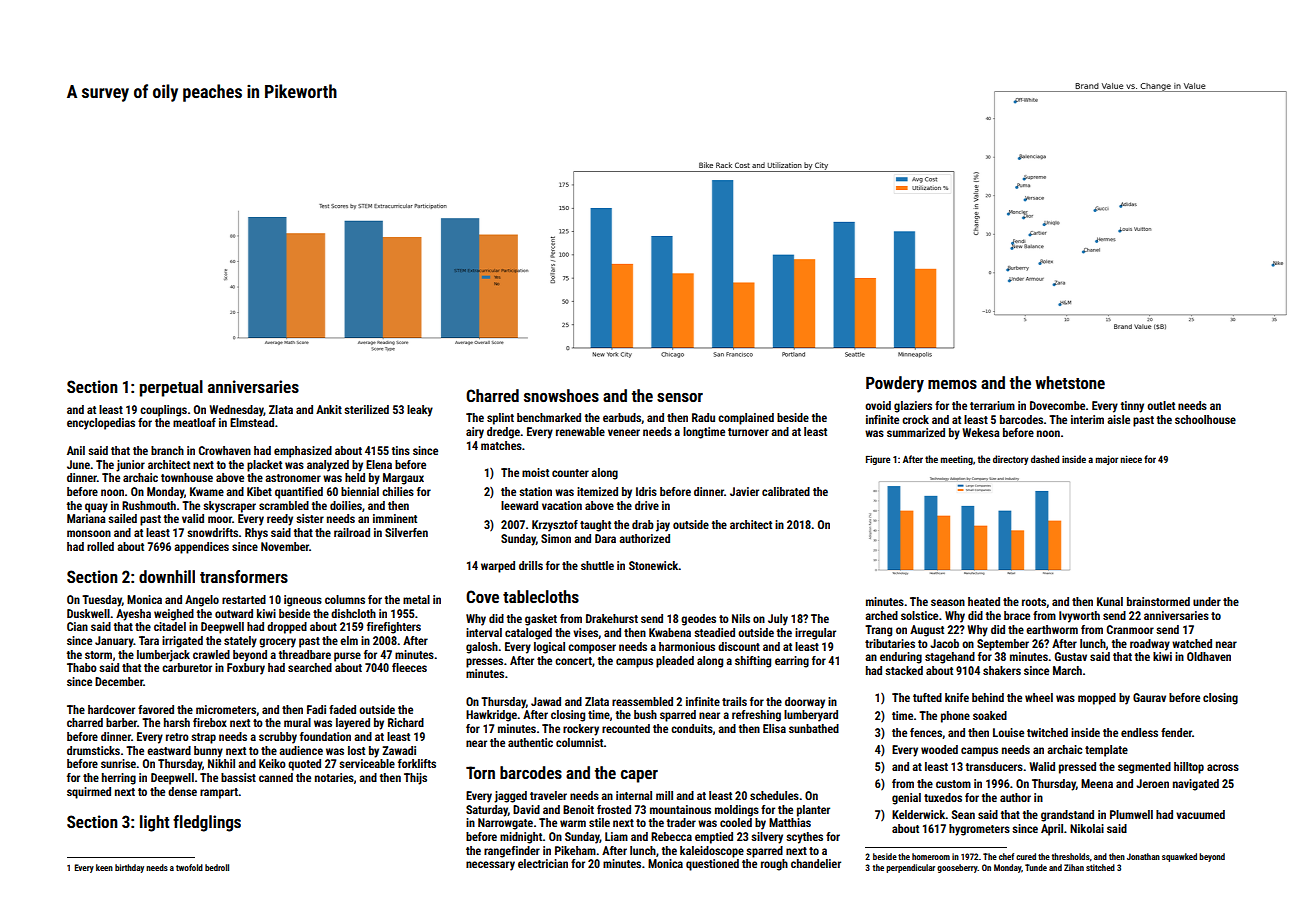 The image size is (1308, 924). I want to click on season, so click(948, 602).
